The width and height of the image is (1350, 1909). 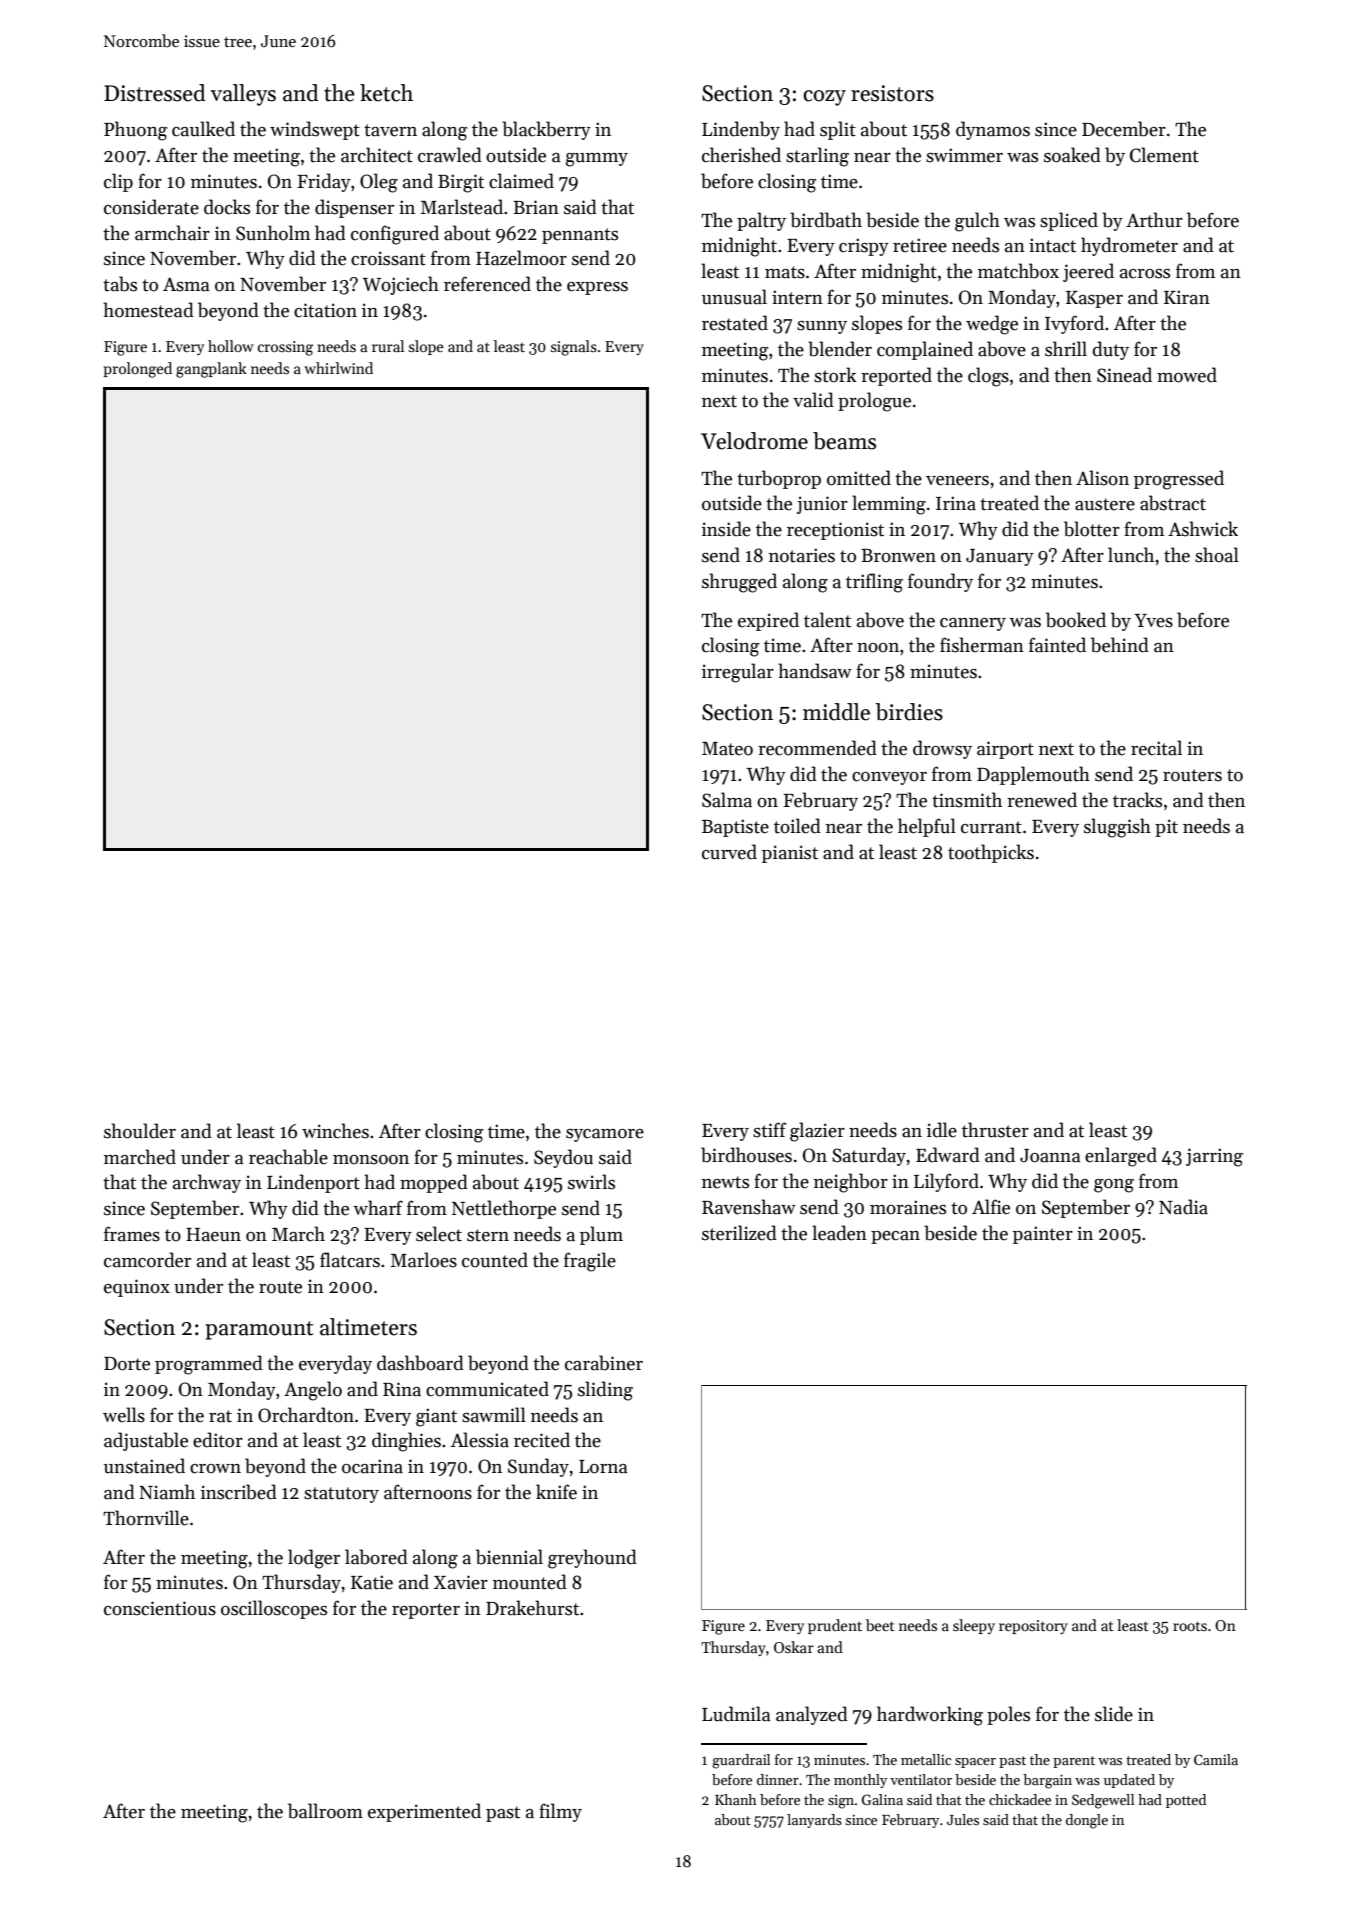 I want to click on cozy, so click(x=824, y=98).
